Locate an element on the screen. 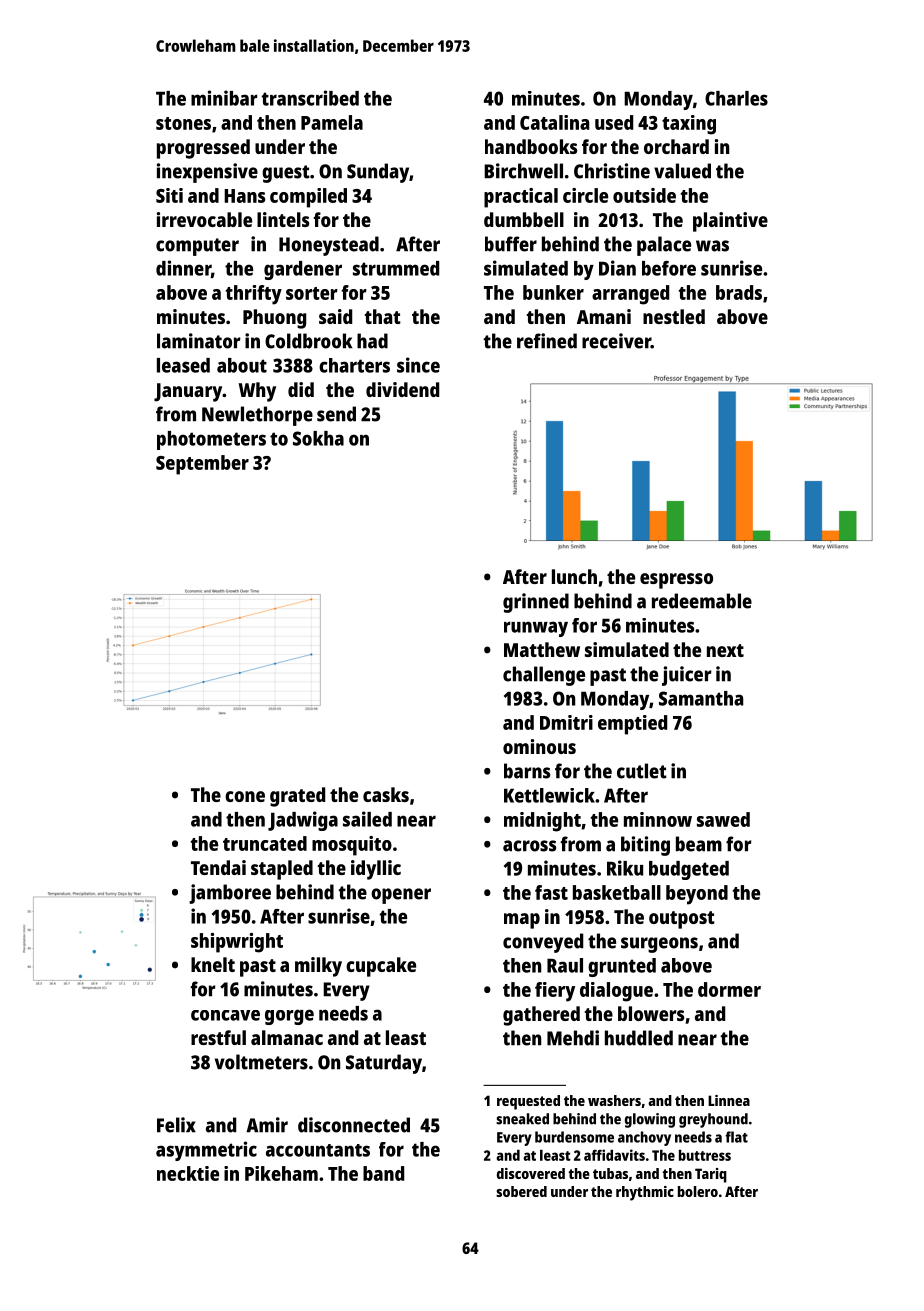  refined is located at coordinates (547, 341).
